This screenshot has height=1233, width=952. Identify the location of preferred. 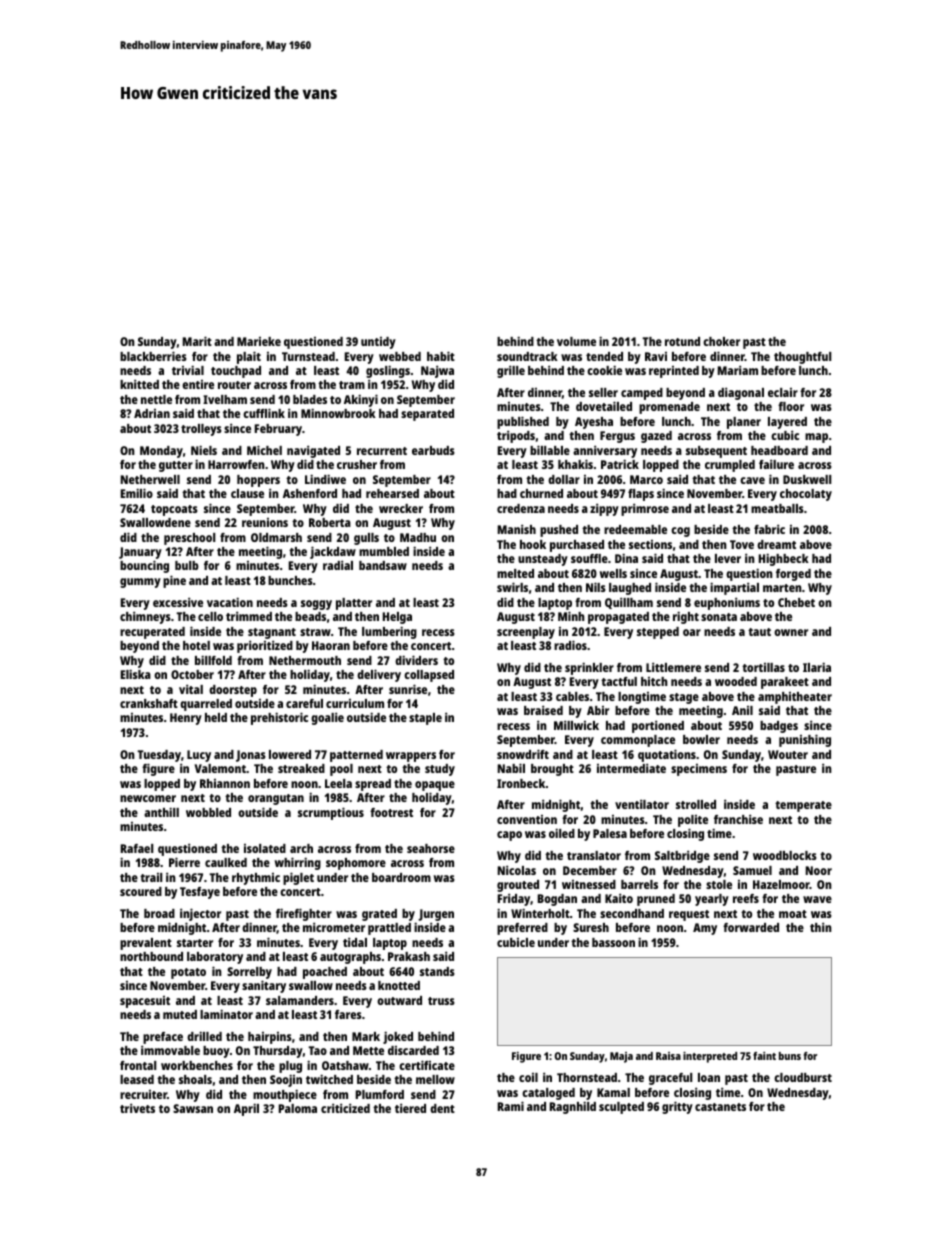
(522, 929).
